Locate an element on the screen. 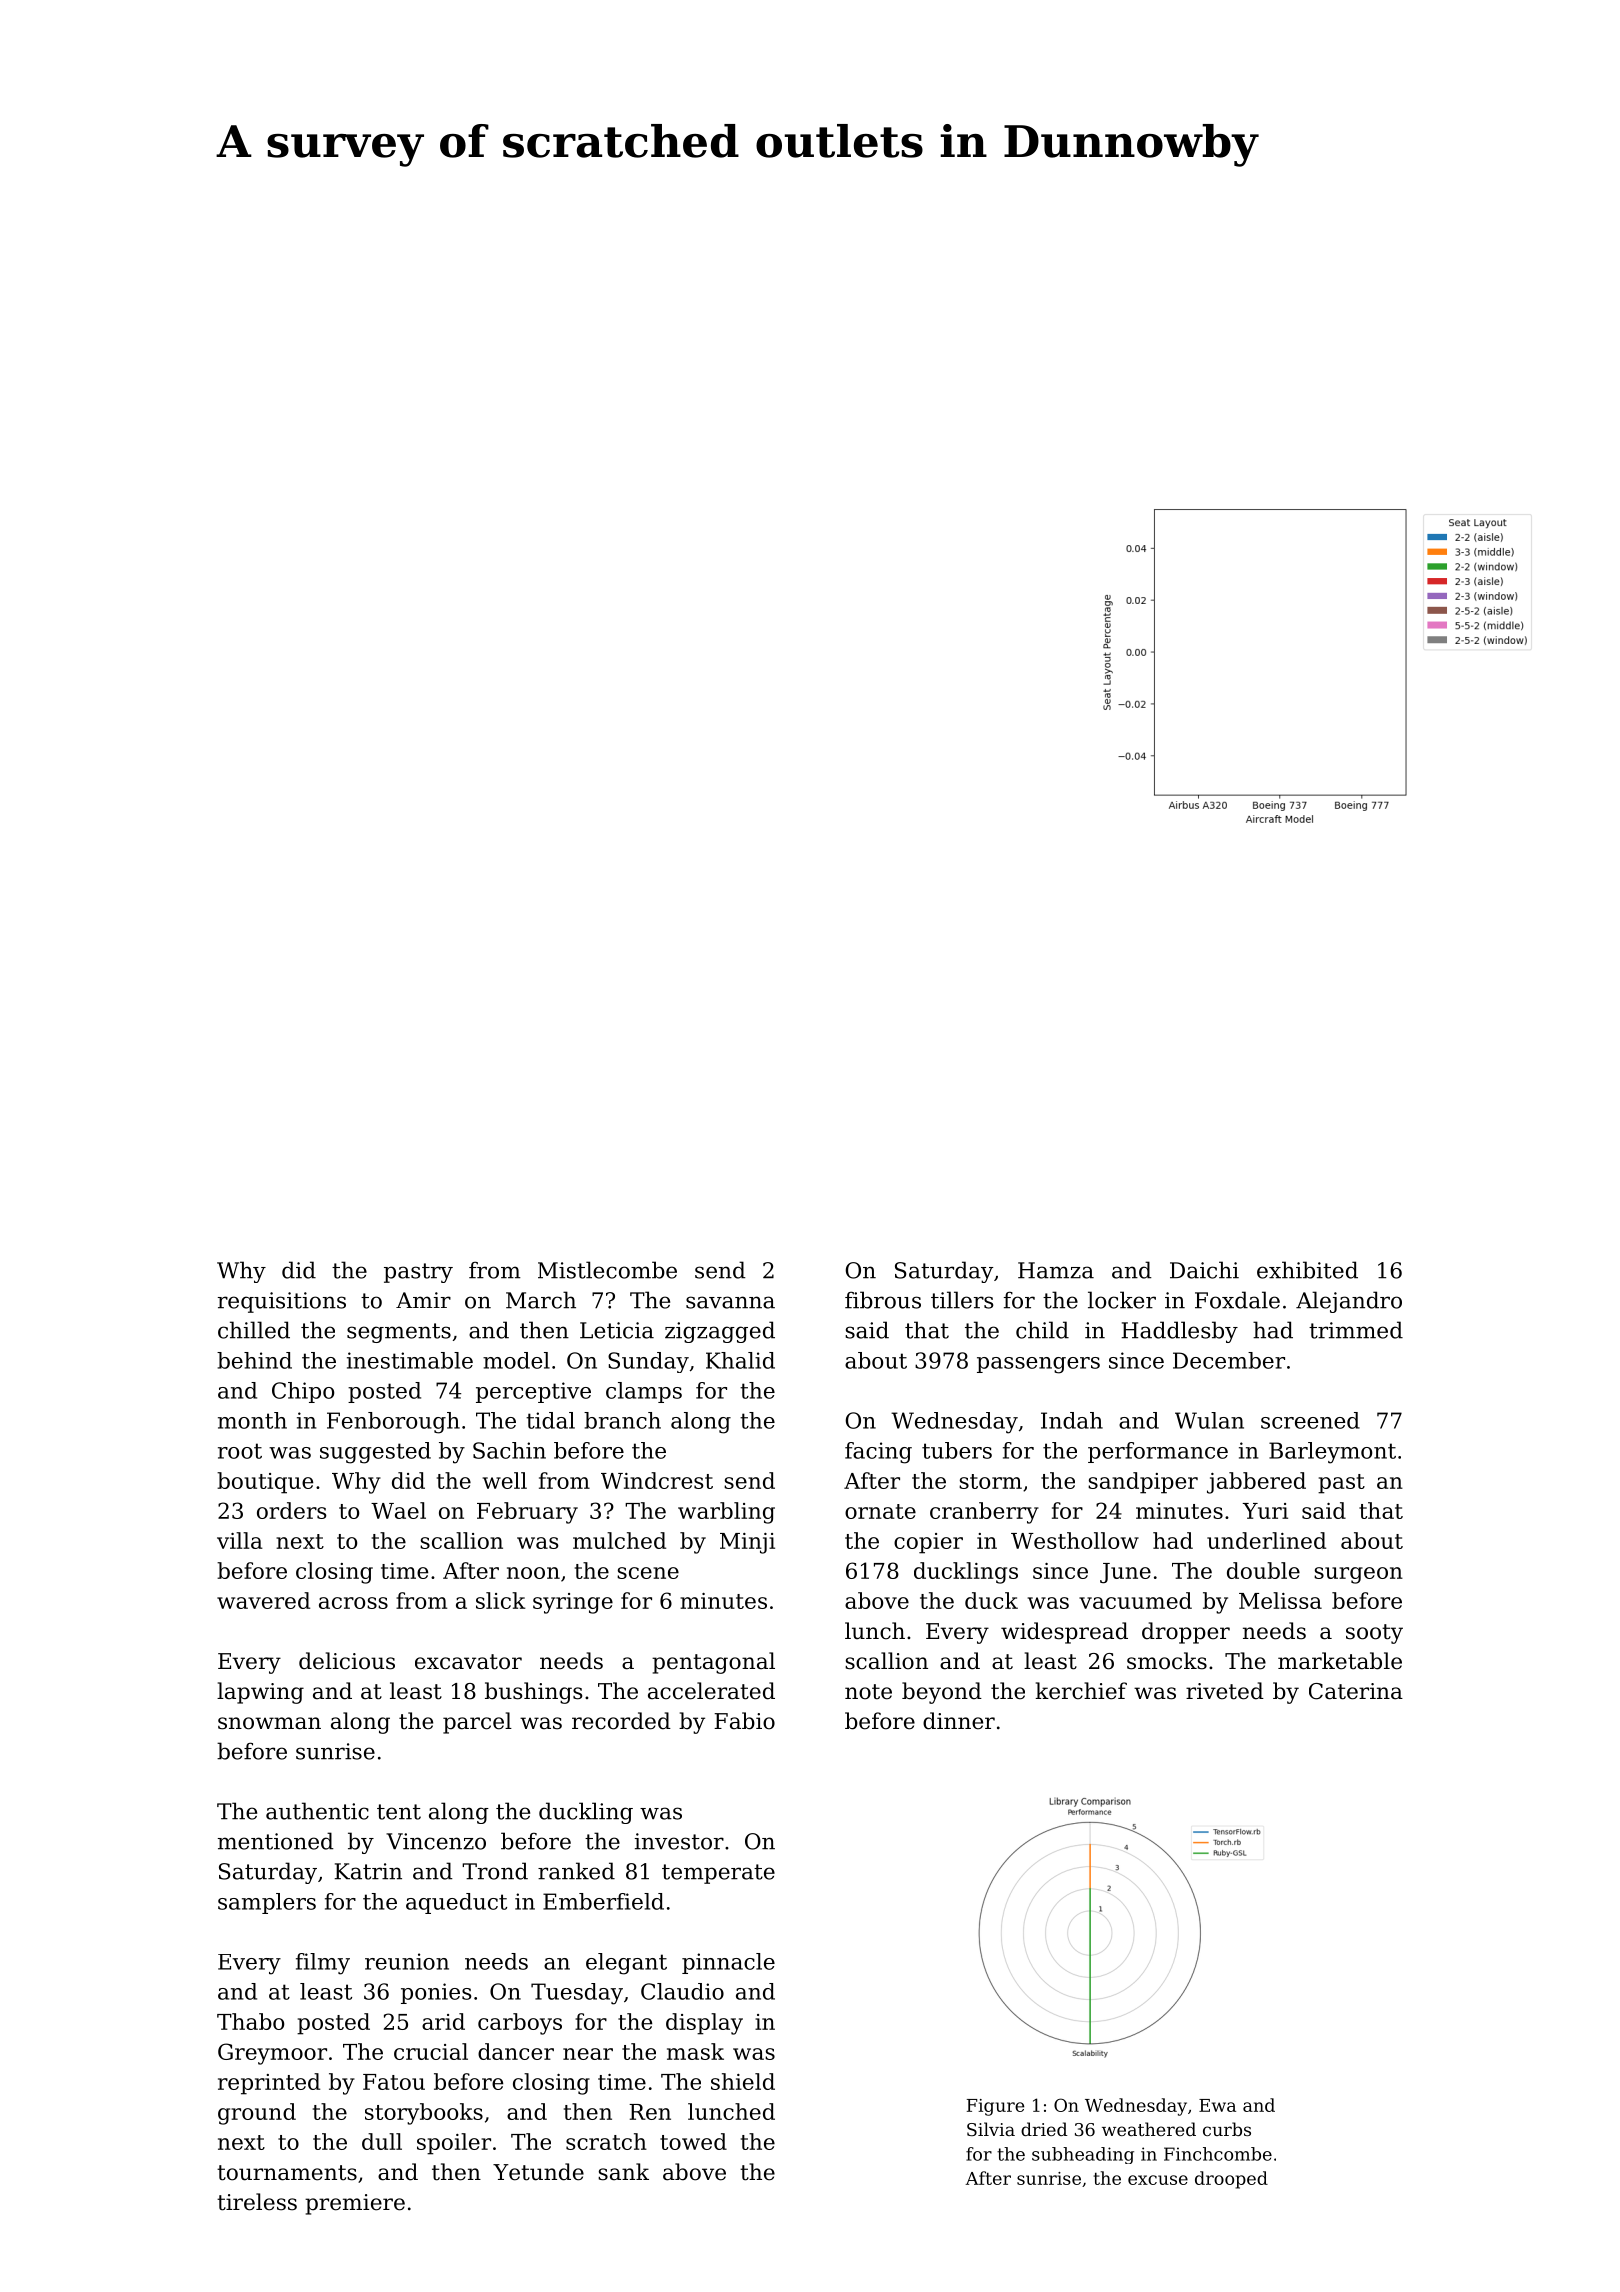  Ewa is located at coordinates (1217, 2105).
